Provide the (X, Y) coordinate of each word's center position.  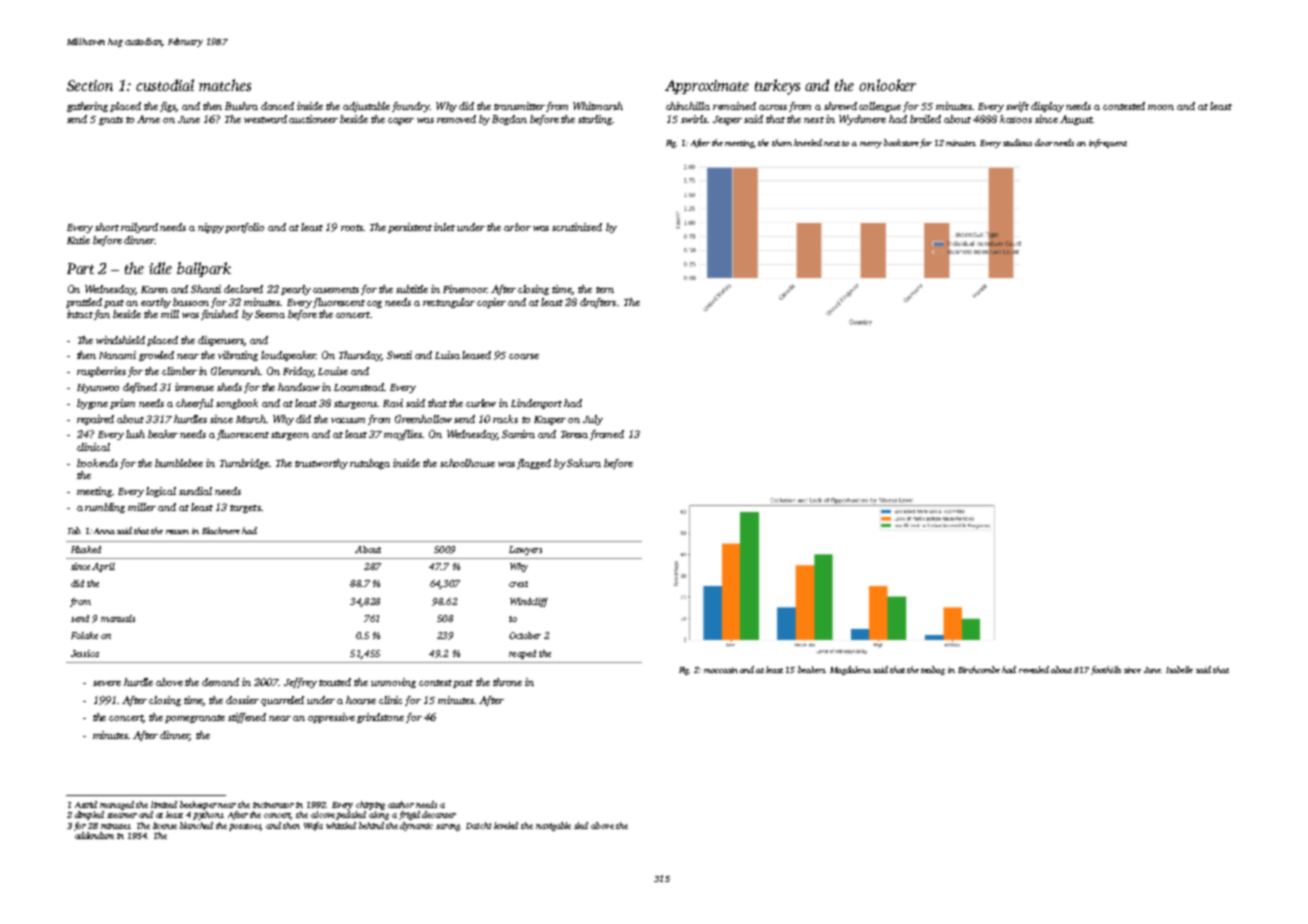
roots (352, 228)
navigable (553, 826)
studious (1017, 142)
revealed (1034, 669)
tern (605, 290)
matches (225, 85)
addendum (94, 835)
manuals (118, 618)
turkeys (777, 87)
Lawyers (525, 550)
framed (607, 435)
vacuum (348, 420)
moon (1161, 107)
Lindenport (536, 404)
